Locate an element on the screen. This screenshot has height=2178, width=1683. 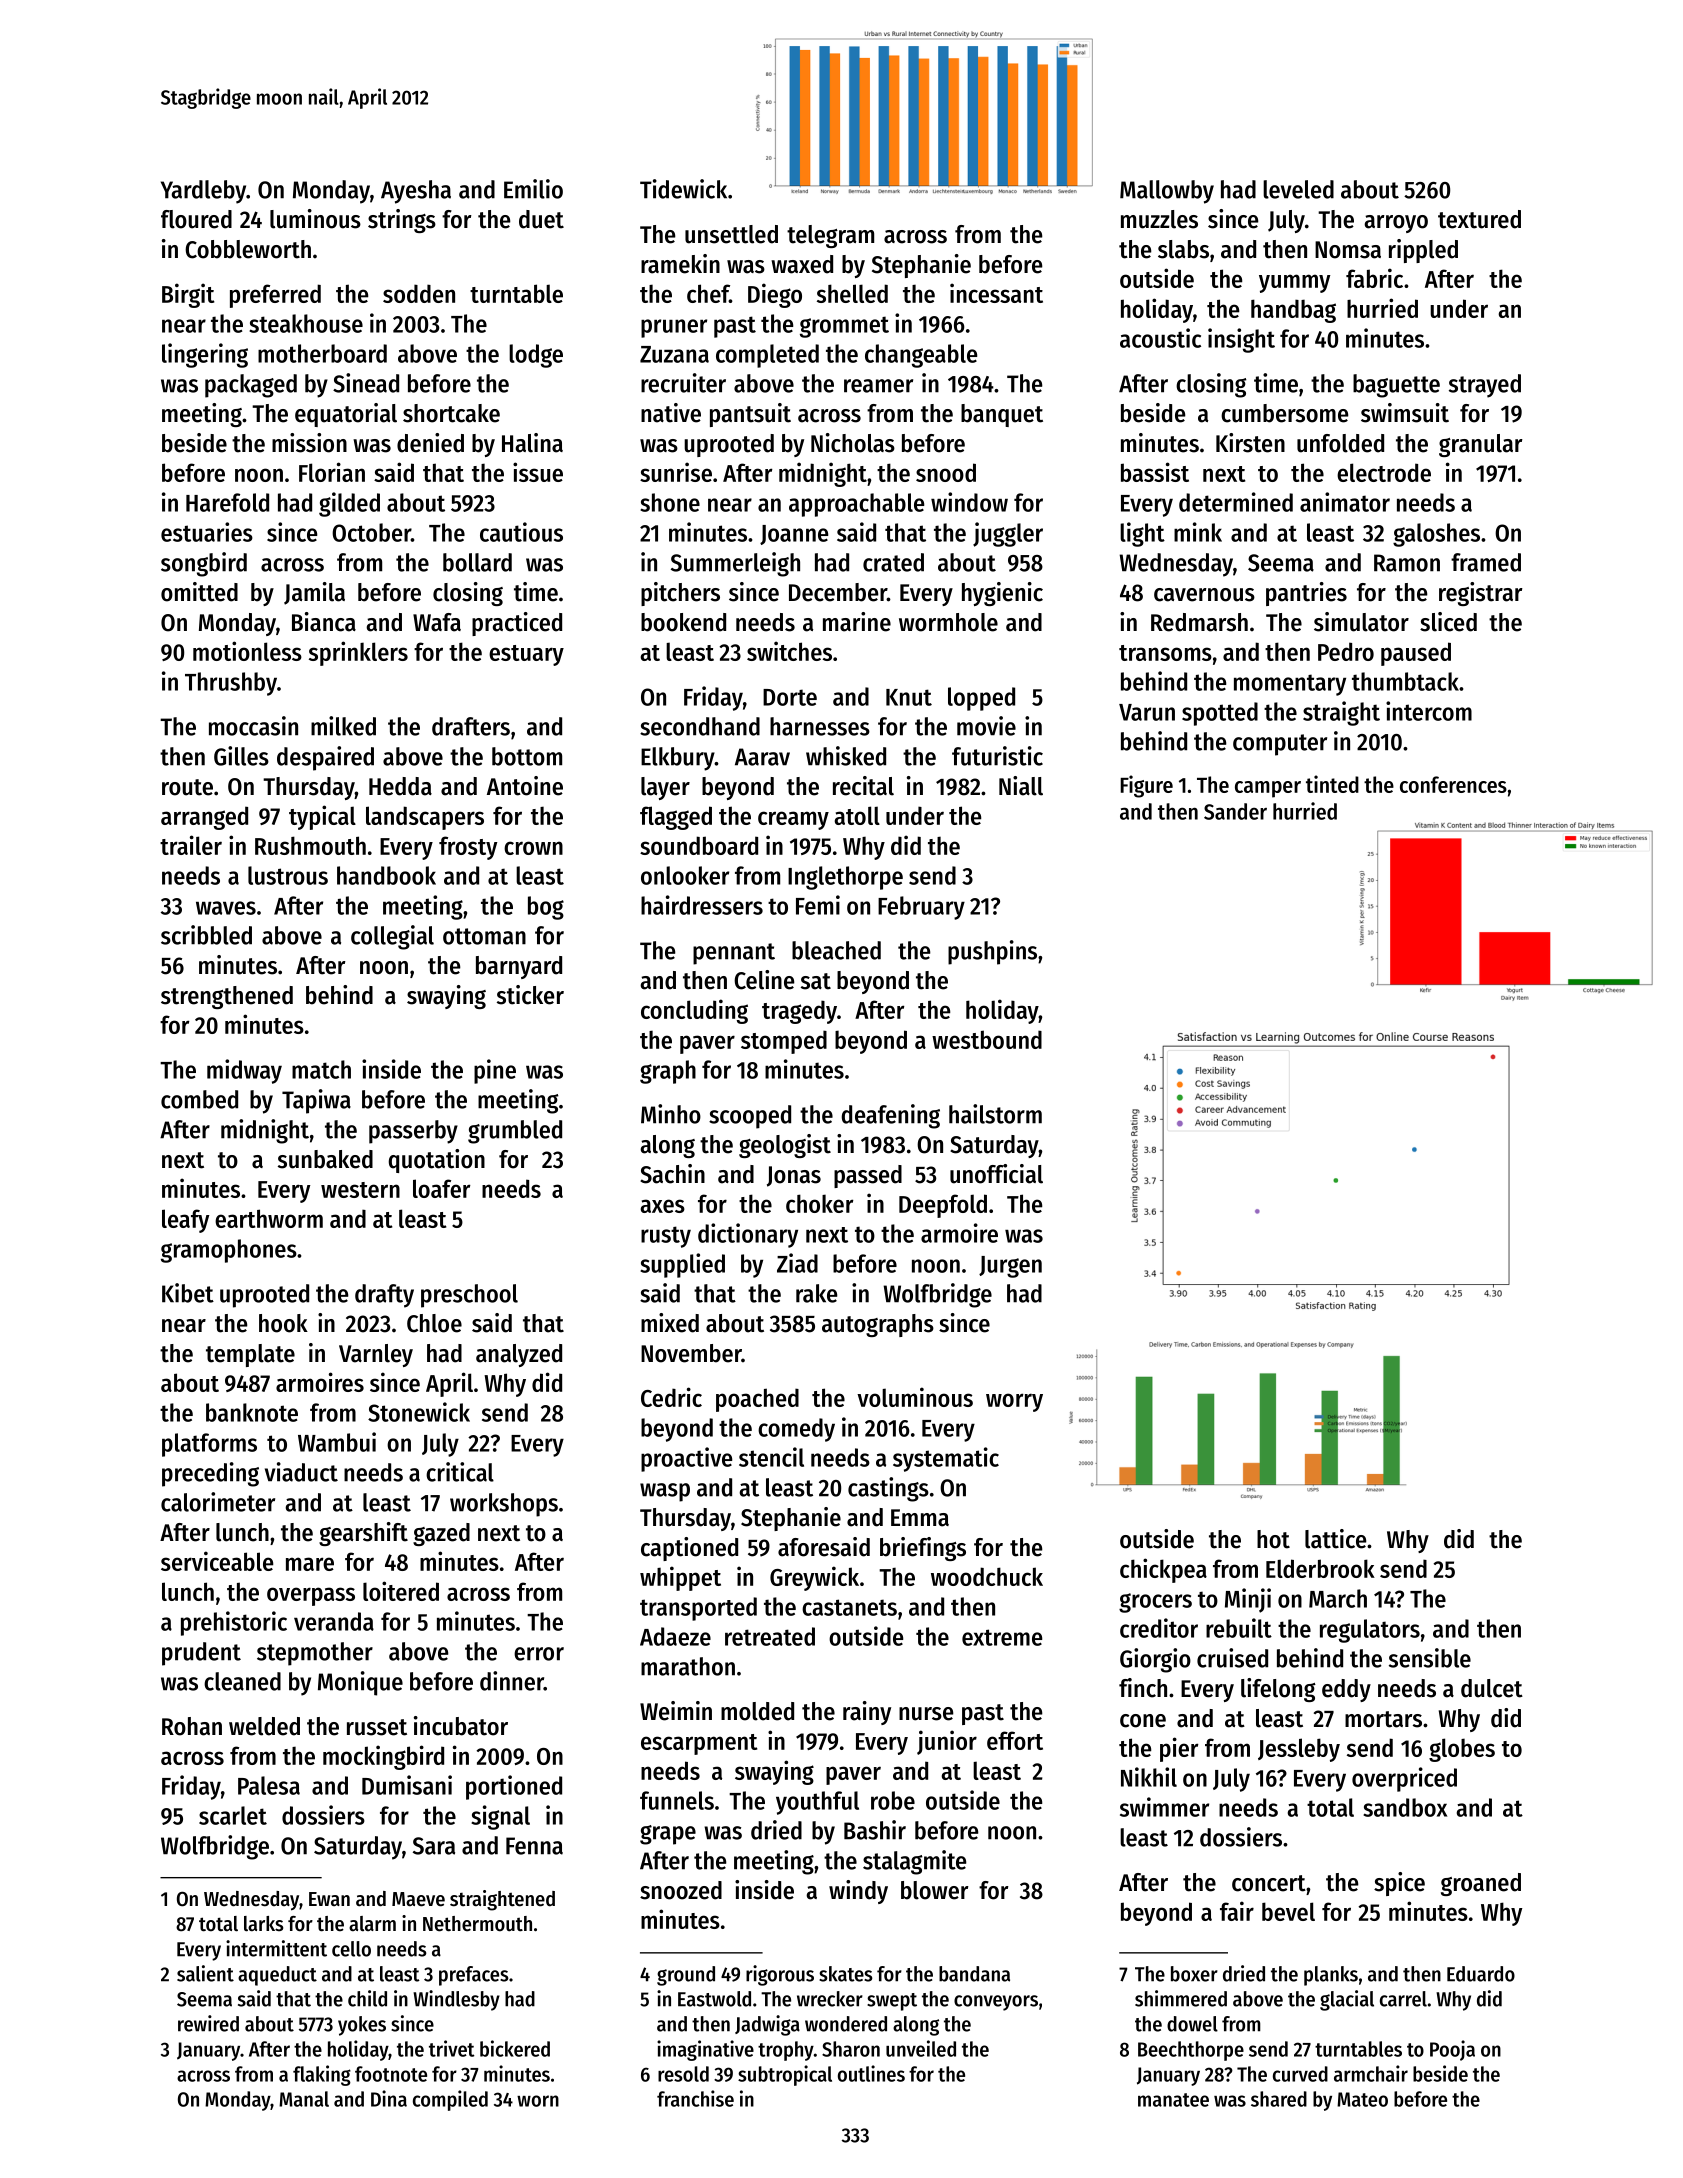
Emma is located at coordinates (920, 1518).
